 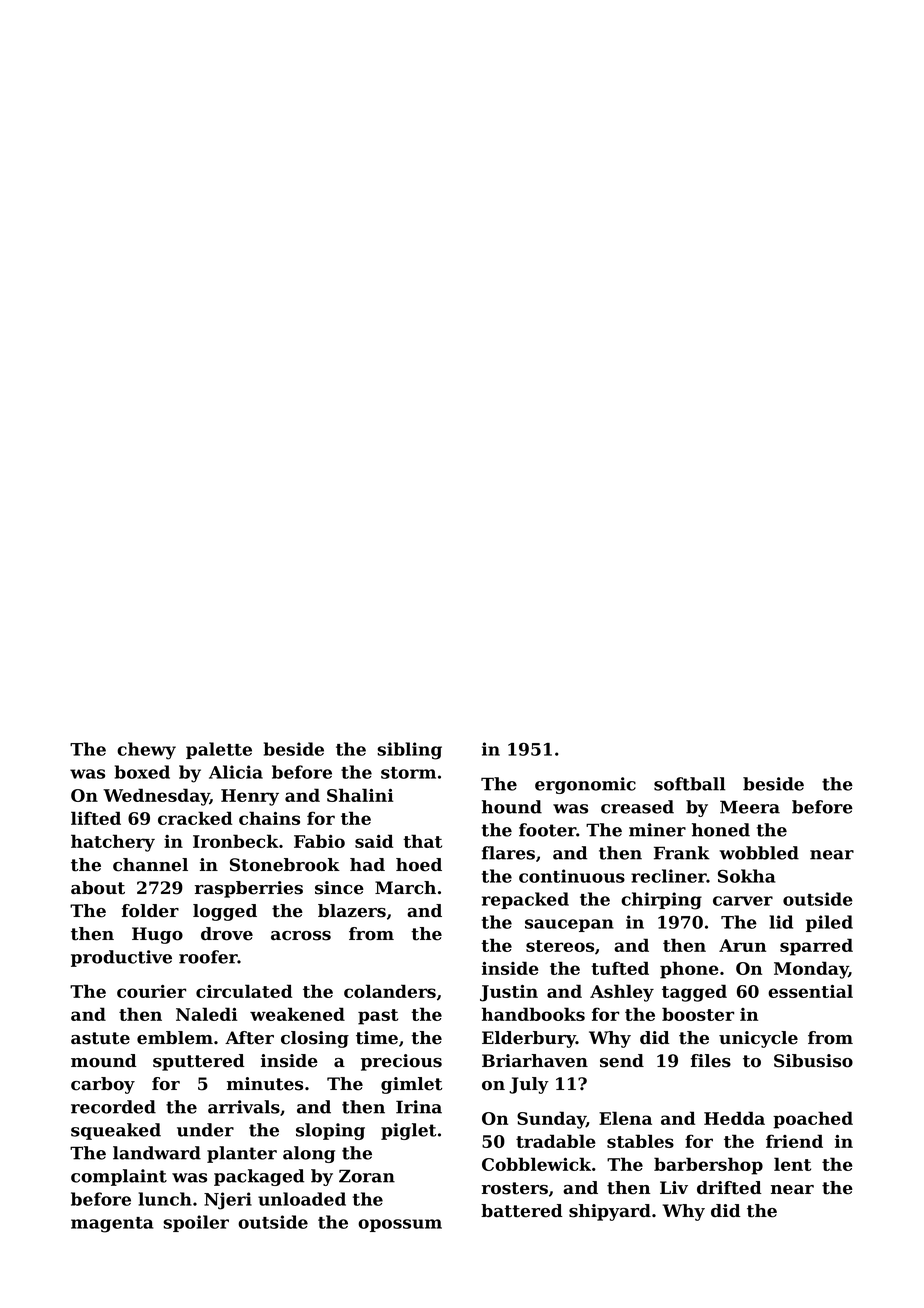 I want to click on gimlet, so click(x=411, y=1085).
